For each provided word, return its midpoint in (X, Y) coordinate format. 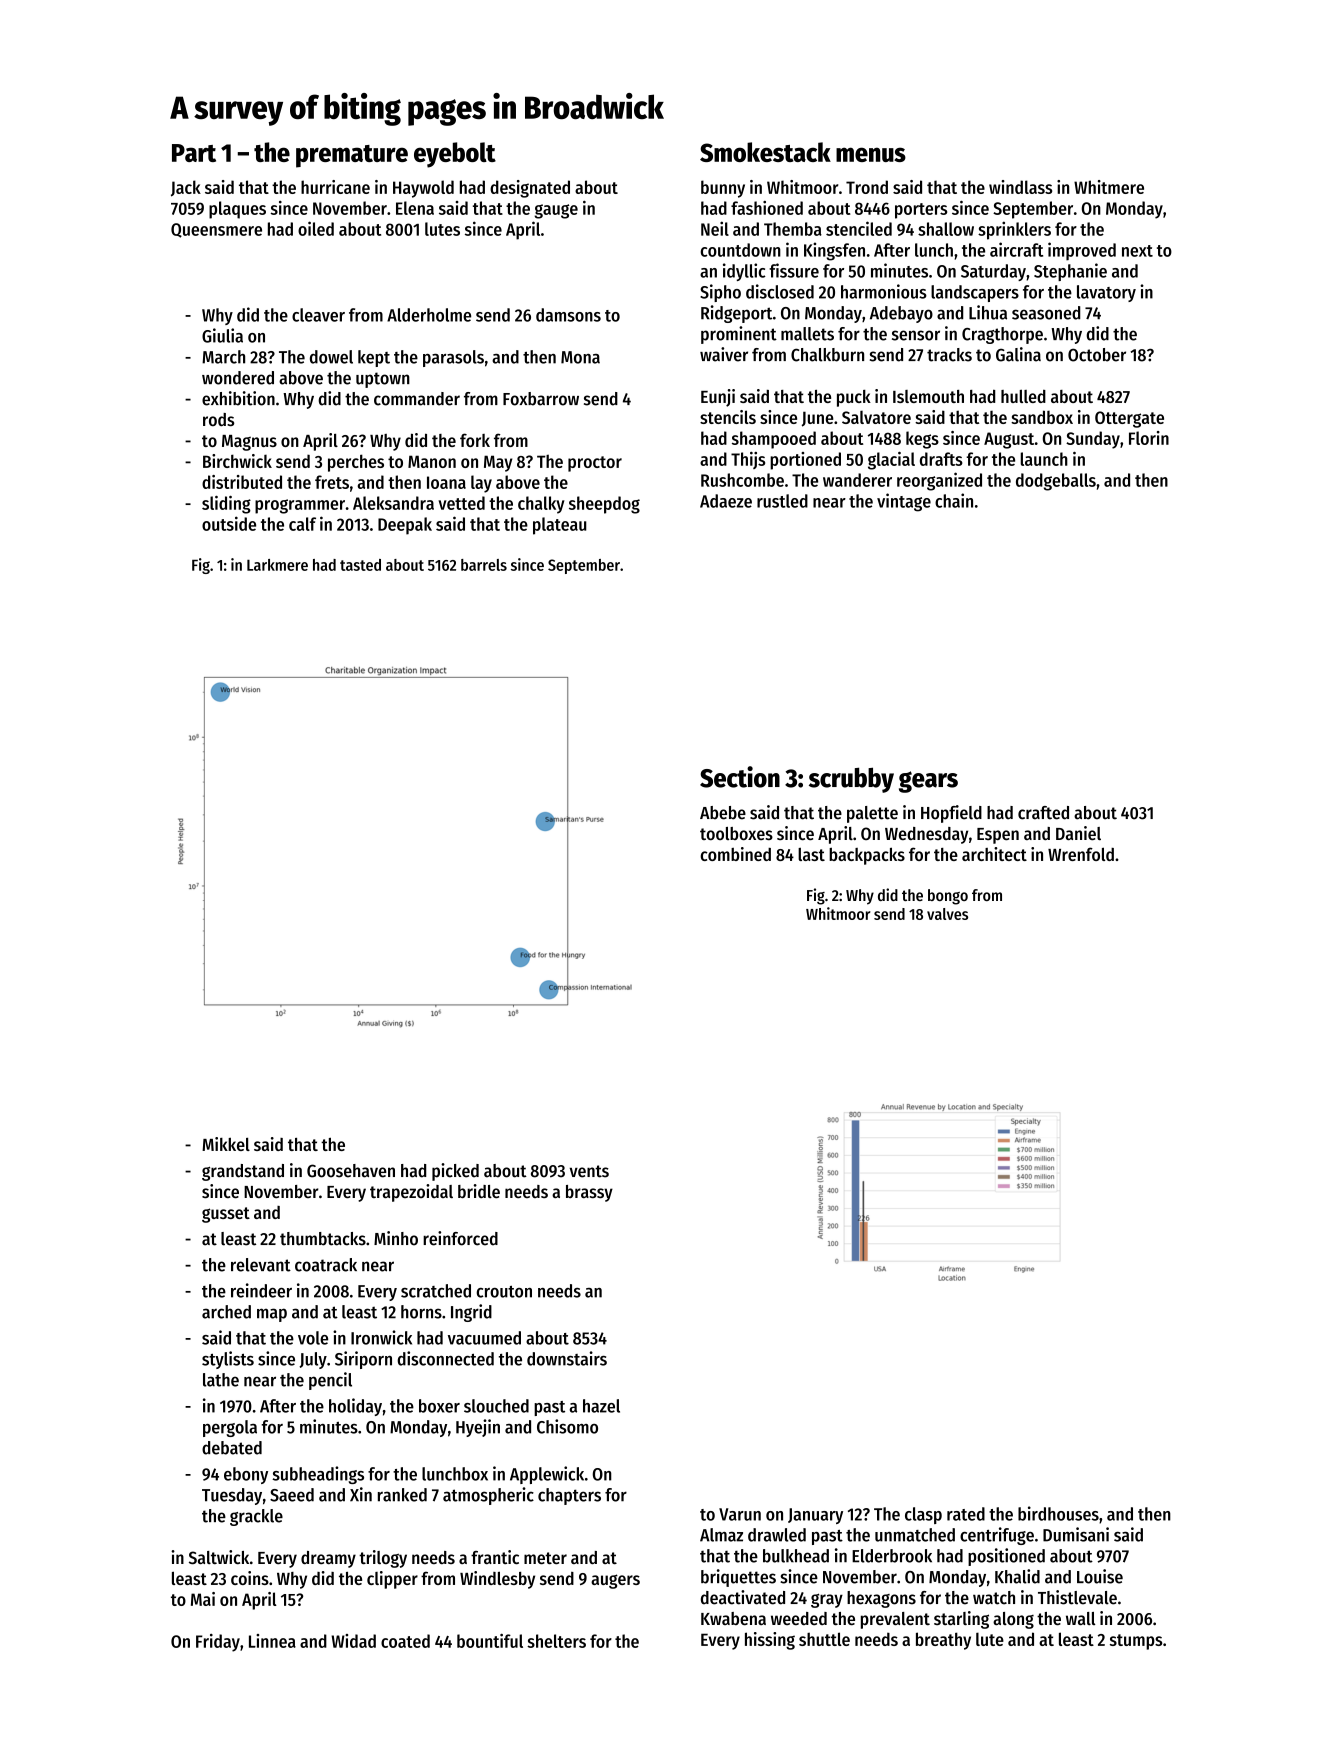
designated (530, 189)
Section (740, 777)
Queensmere (216, 230)
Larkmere (277, 565)
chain (954, 500)
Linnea (272, 1641)
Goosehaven (351, 1171)
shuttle (824, 1639)
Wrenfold (1081, 854)
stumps (1136, 1642)
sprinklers (1014, 230)
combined (735, 854)
